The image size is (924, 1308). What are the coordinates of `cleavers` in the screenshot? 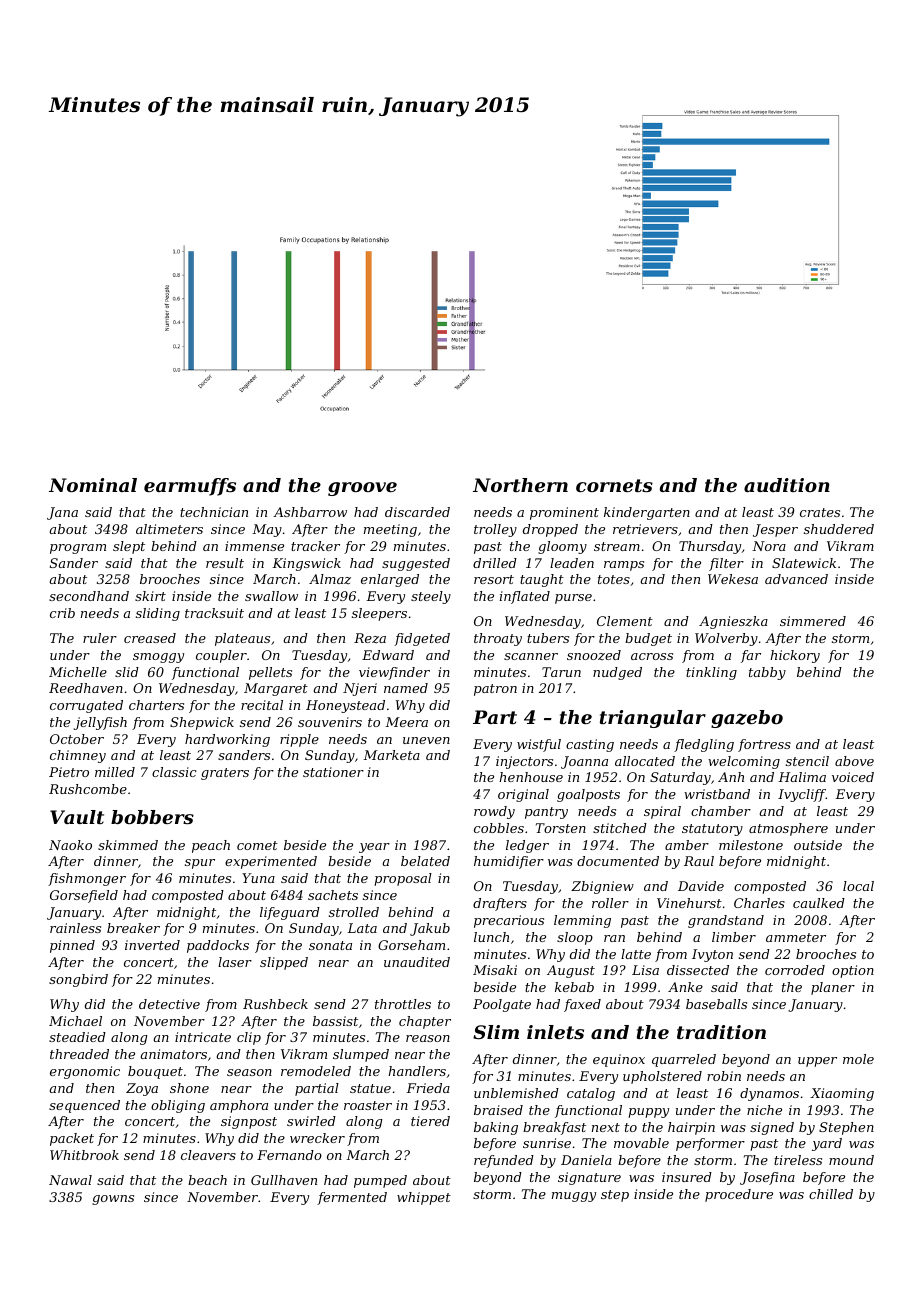 It's located at (208, 1155).
